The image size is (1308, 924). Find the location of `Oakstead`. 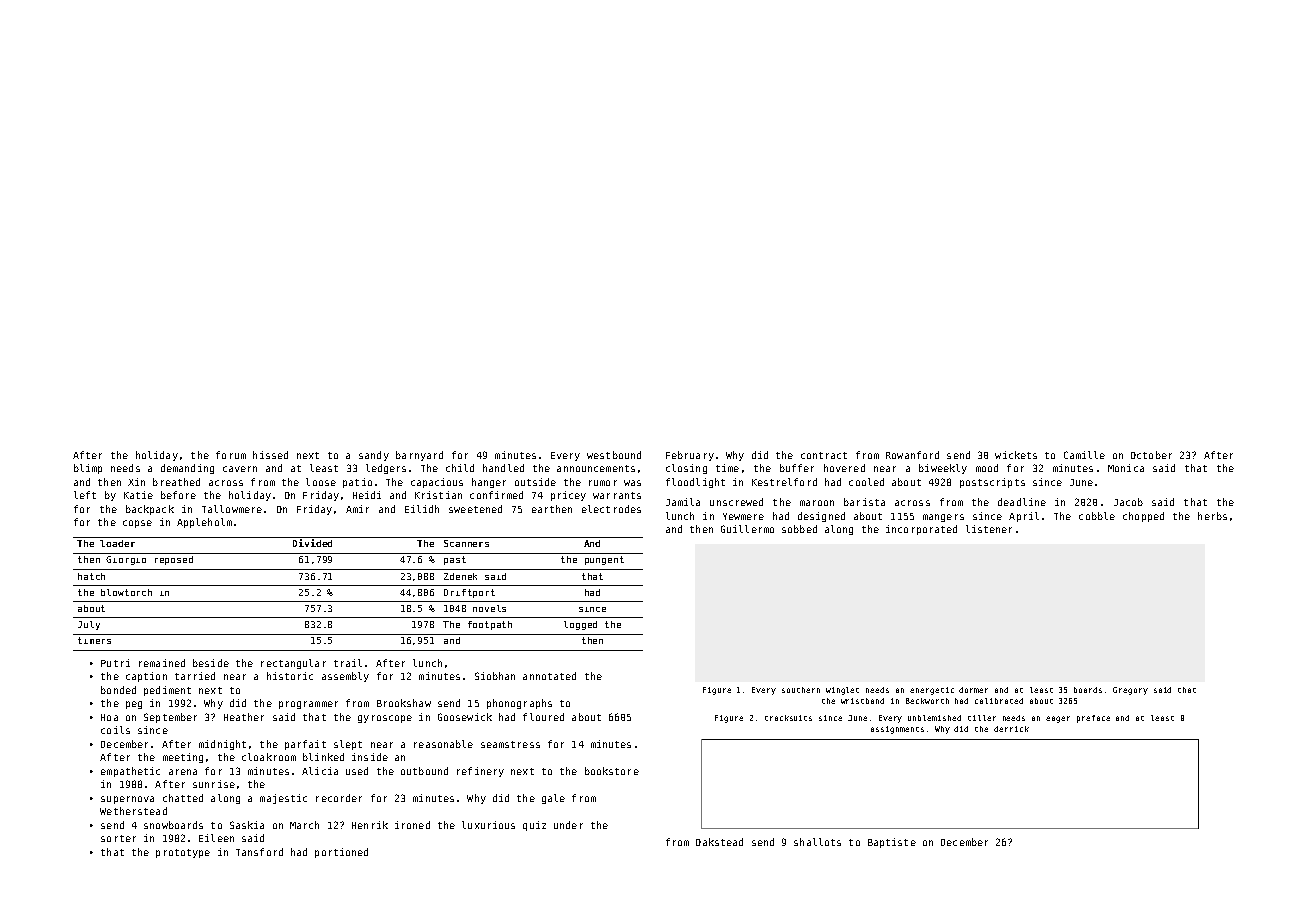

Oakstead is located at coordinates (719, 842).
